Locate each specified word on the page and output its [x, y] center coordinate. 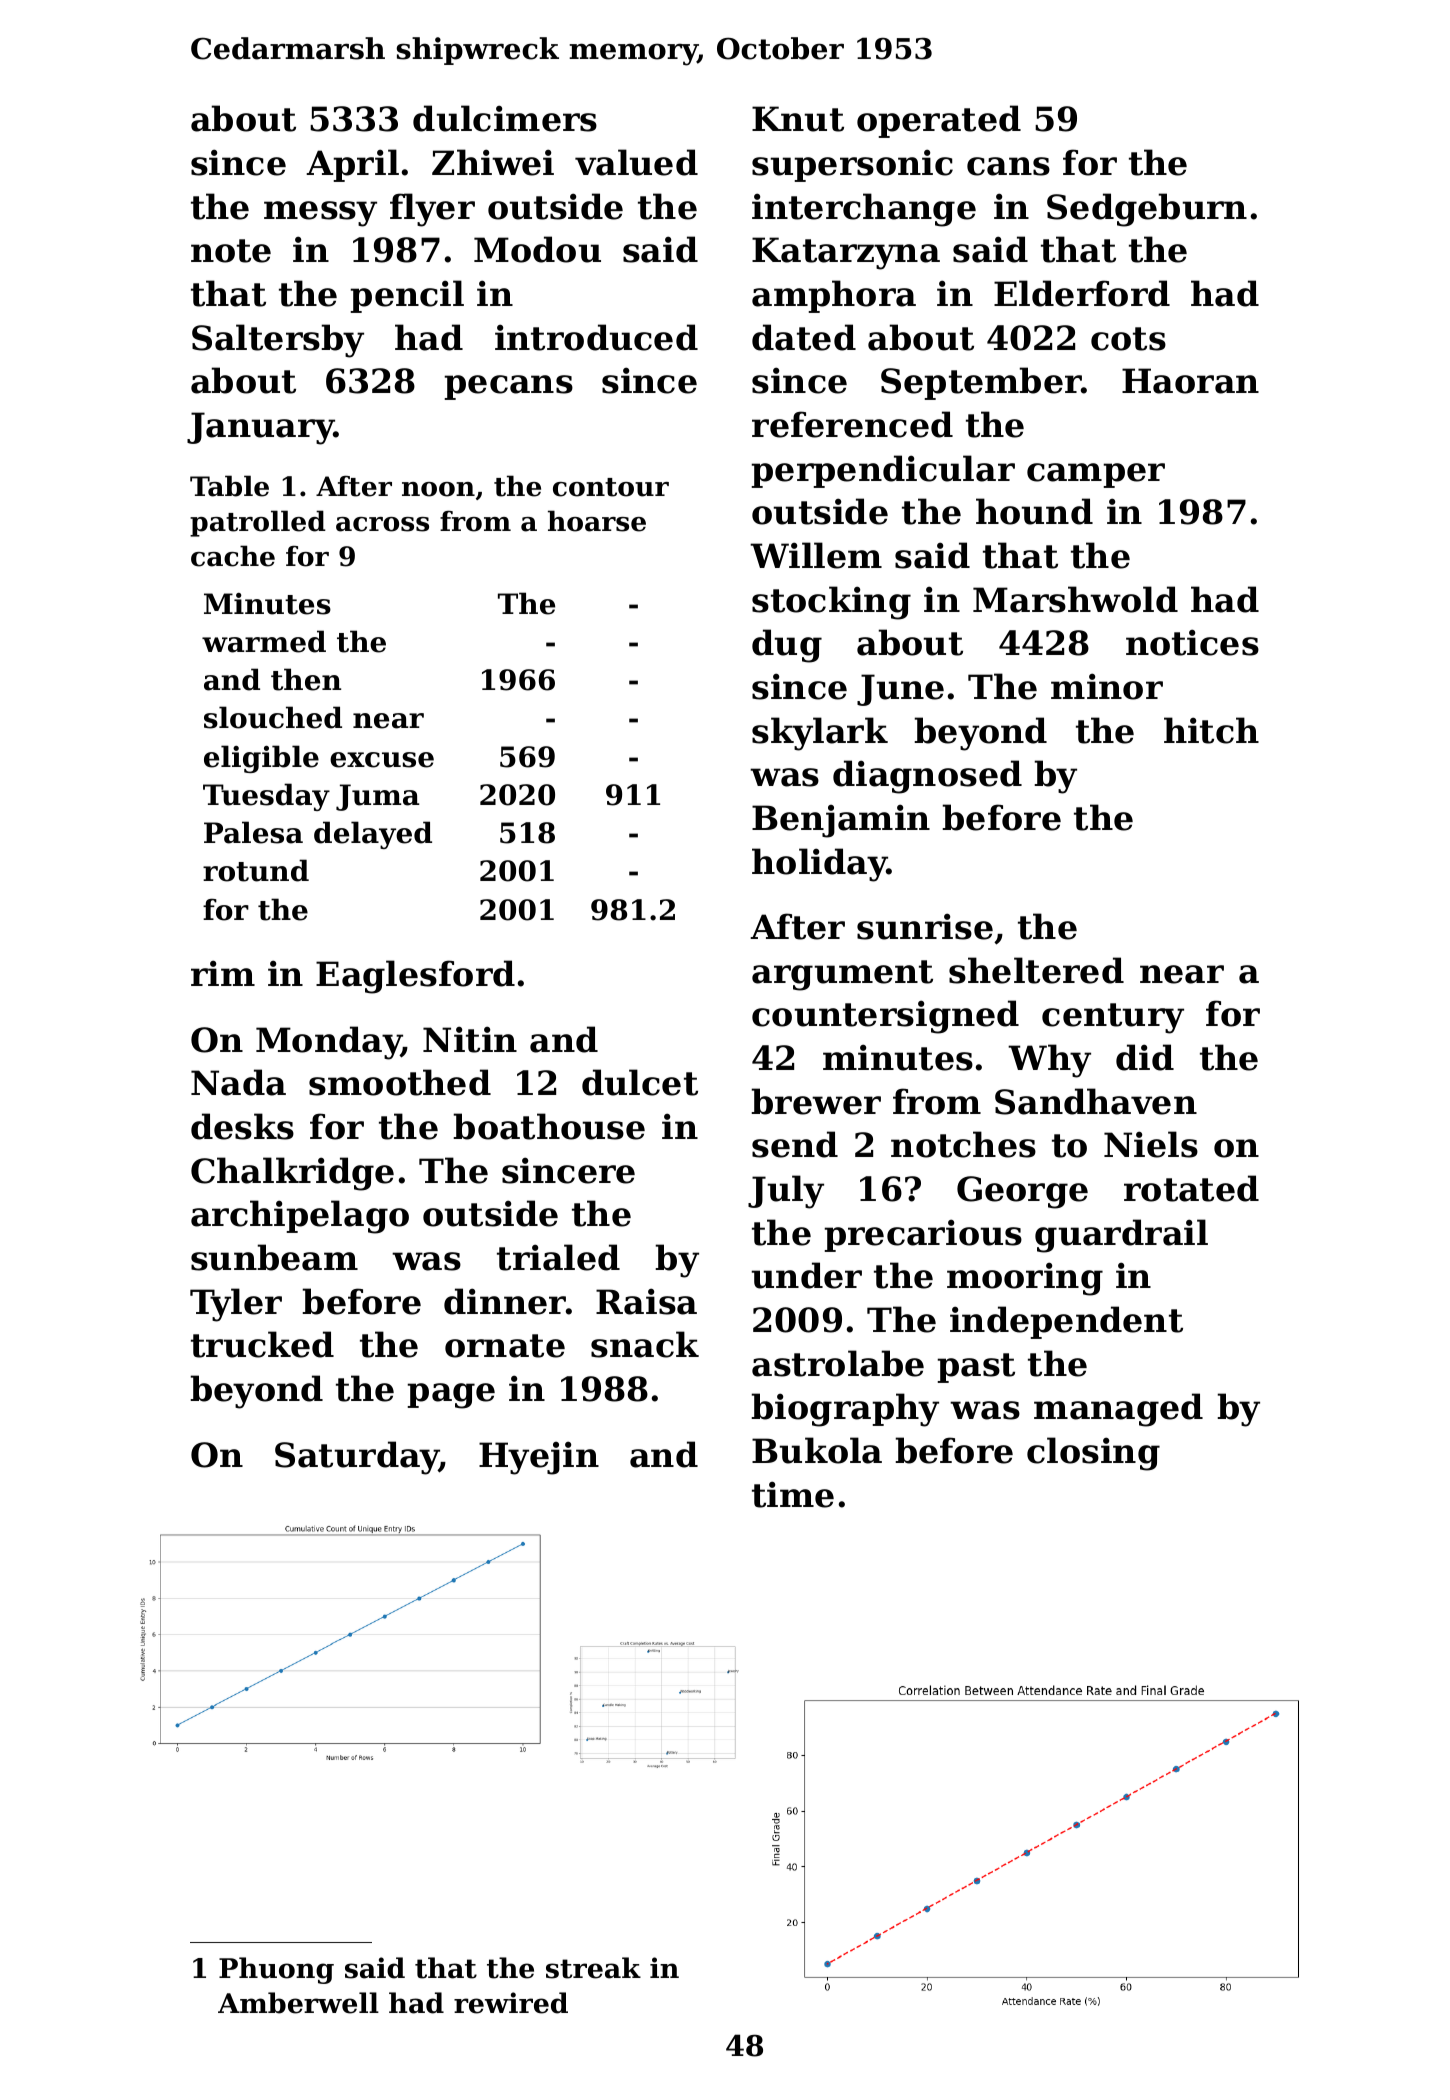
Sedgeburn [1147, 210]
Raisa [646, 1301]
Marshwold [1075, 599]
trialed [558, 1257]
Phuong [276, 1970]
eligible [261, 759]
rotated [1191, 1188]
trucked [262, 1344]
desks [242, 1126]
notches [963, 1144]
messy [320, 214]
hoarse [597, 521]
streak [593, 1968]
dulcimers [505, 118]
